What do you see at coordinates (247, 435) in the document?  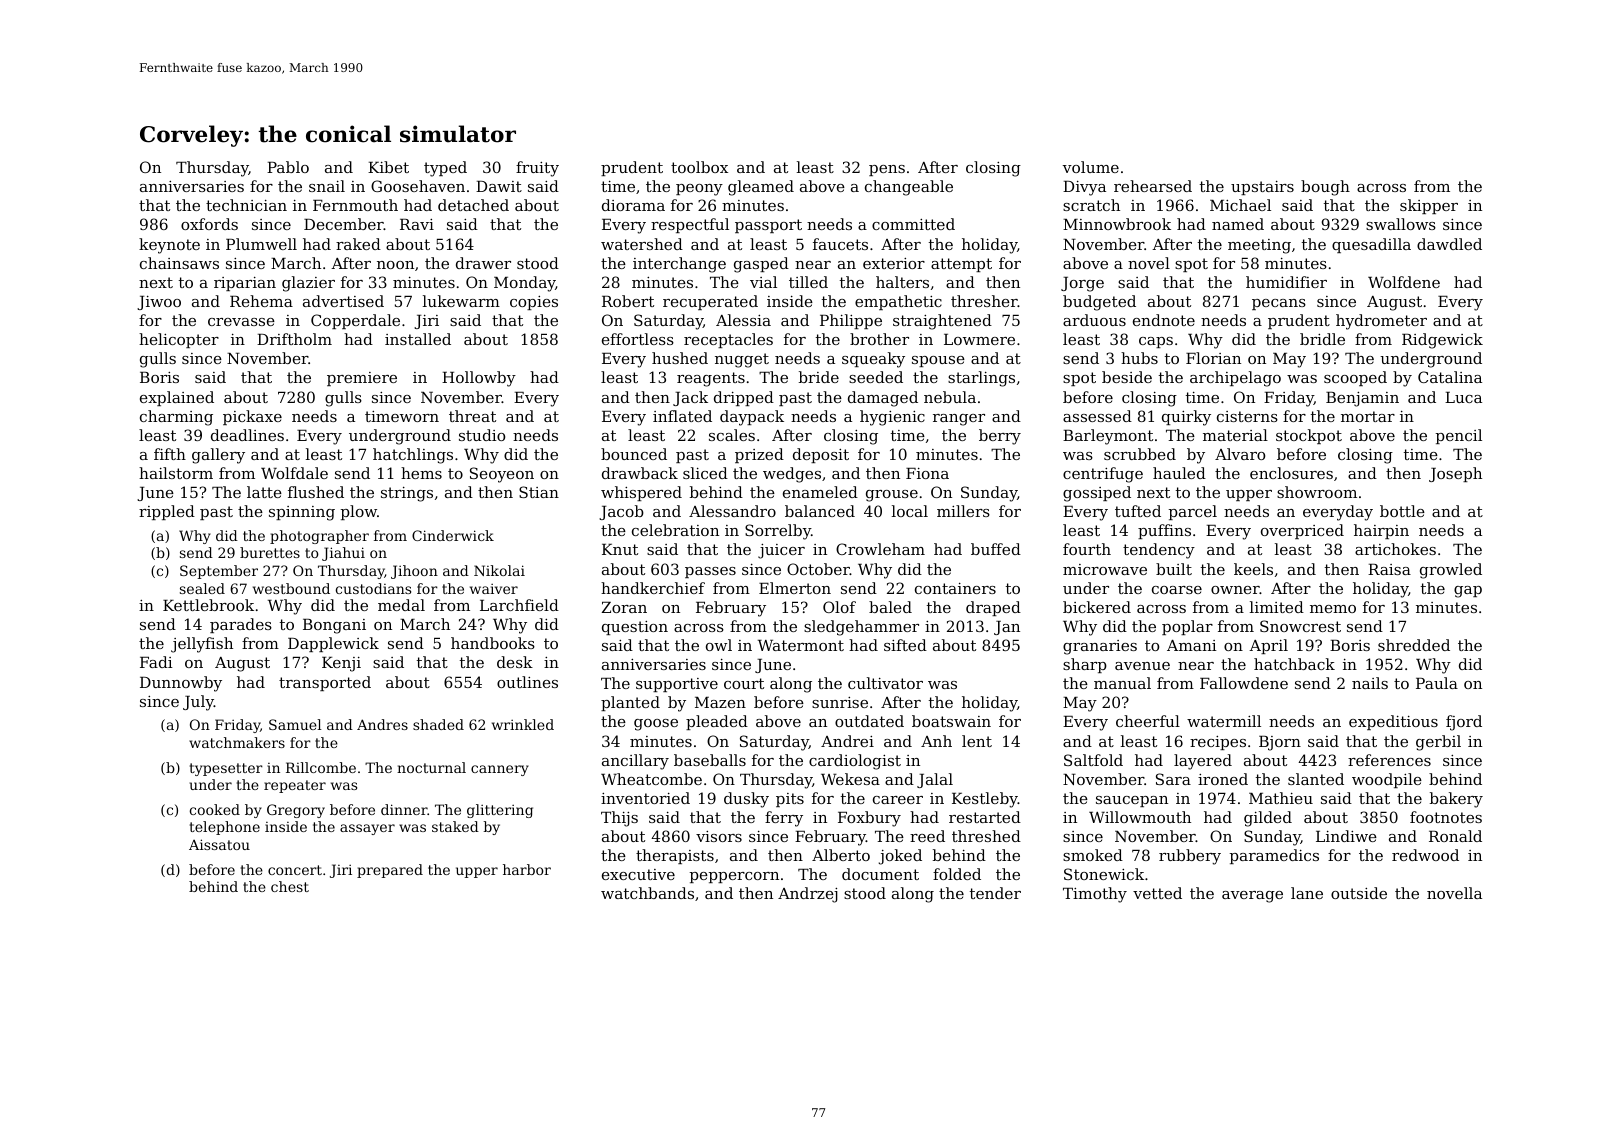 I see `deadlines` at bounding box center [247, 435].
